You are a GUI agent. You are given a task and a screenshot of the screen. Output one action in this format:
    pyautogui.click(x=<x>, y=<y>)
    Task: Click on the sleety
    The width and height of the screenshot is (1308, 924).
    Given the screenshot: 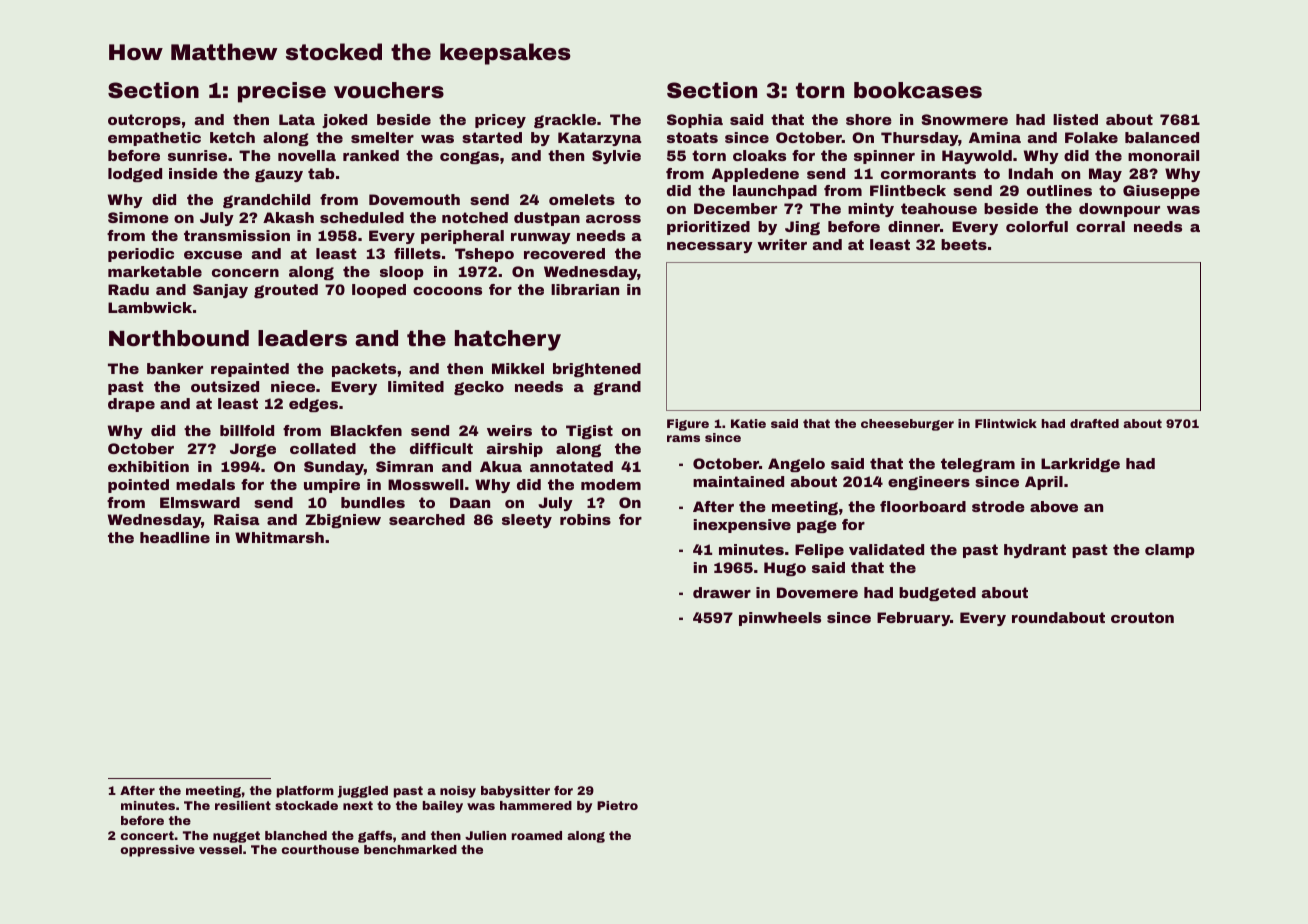 What is the action you would take?
    pyautogui.click(x=527, y=521)
